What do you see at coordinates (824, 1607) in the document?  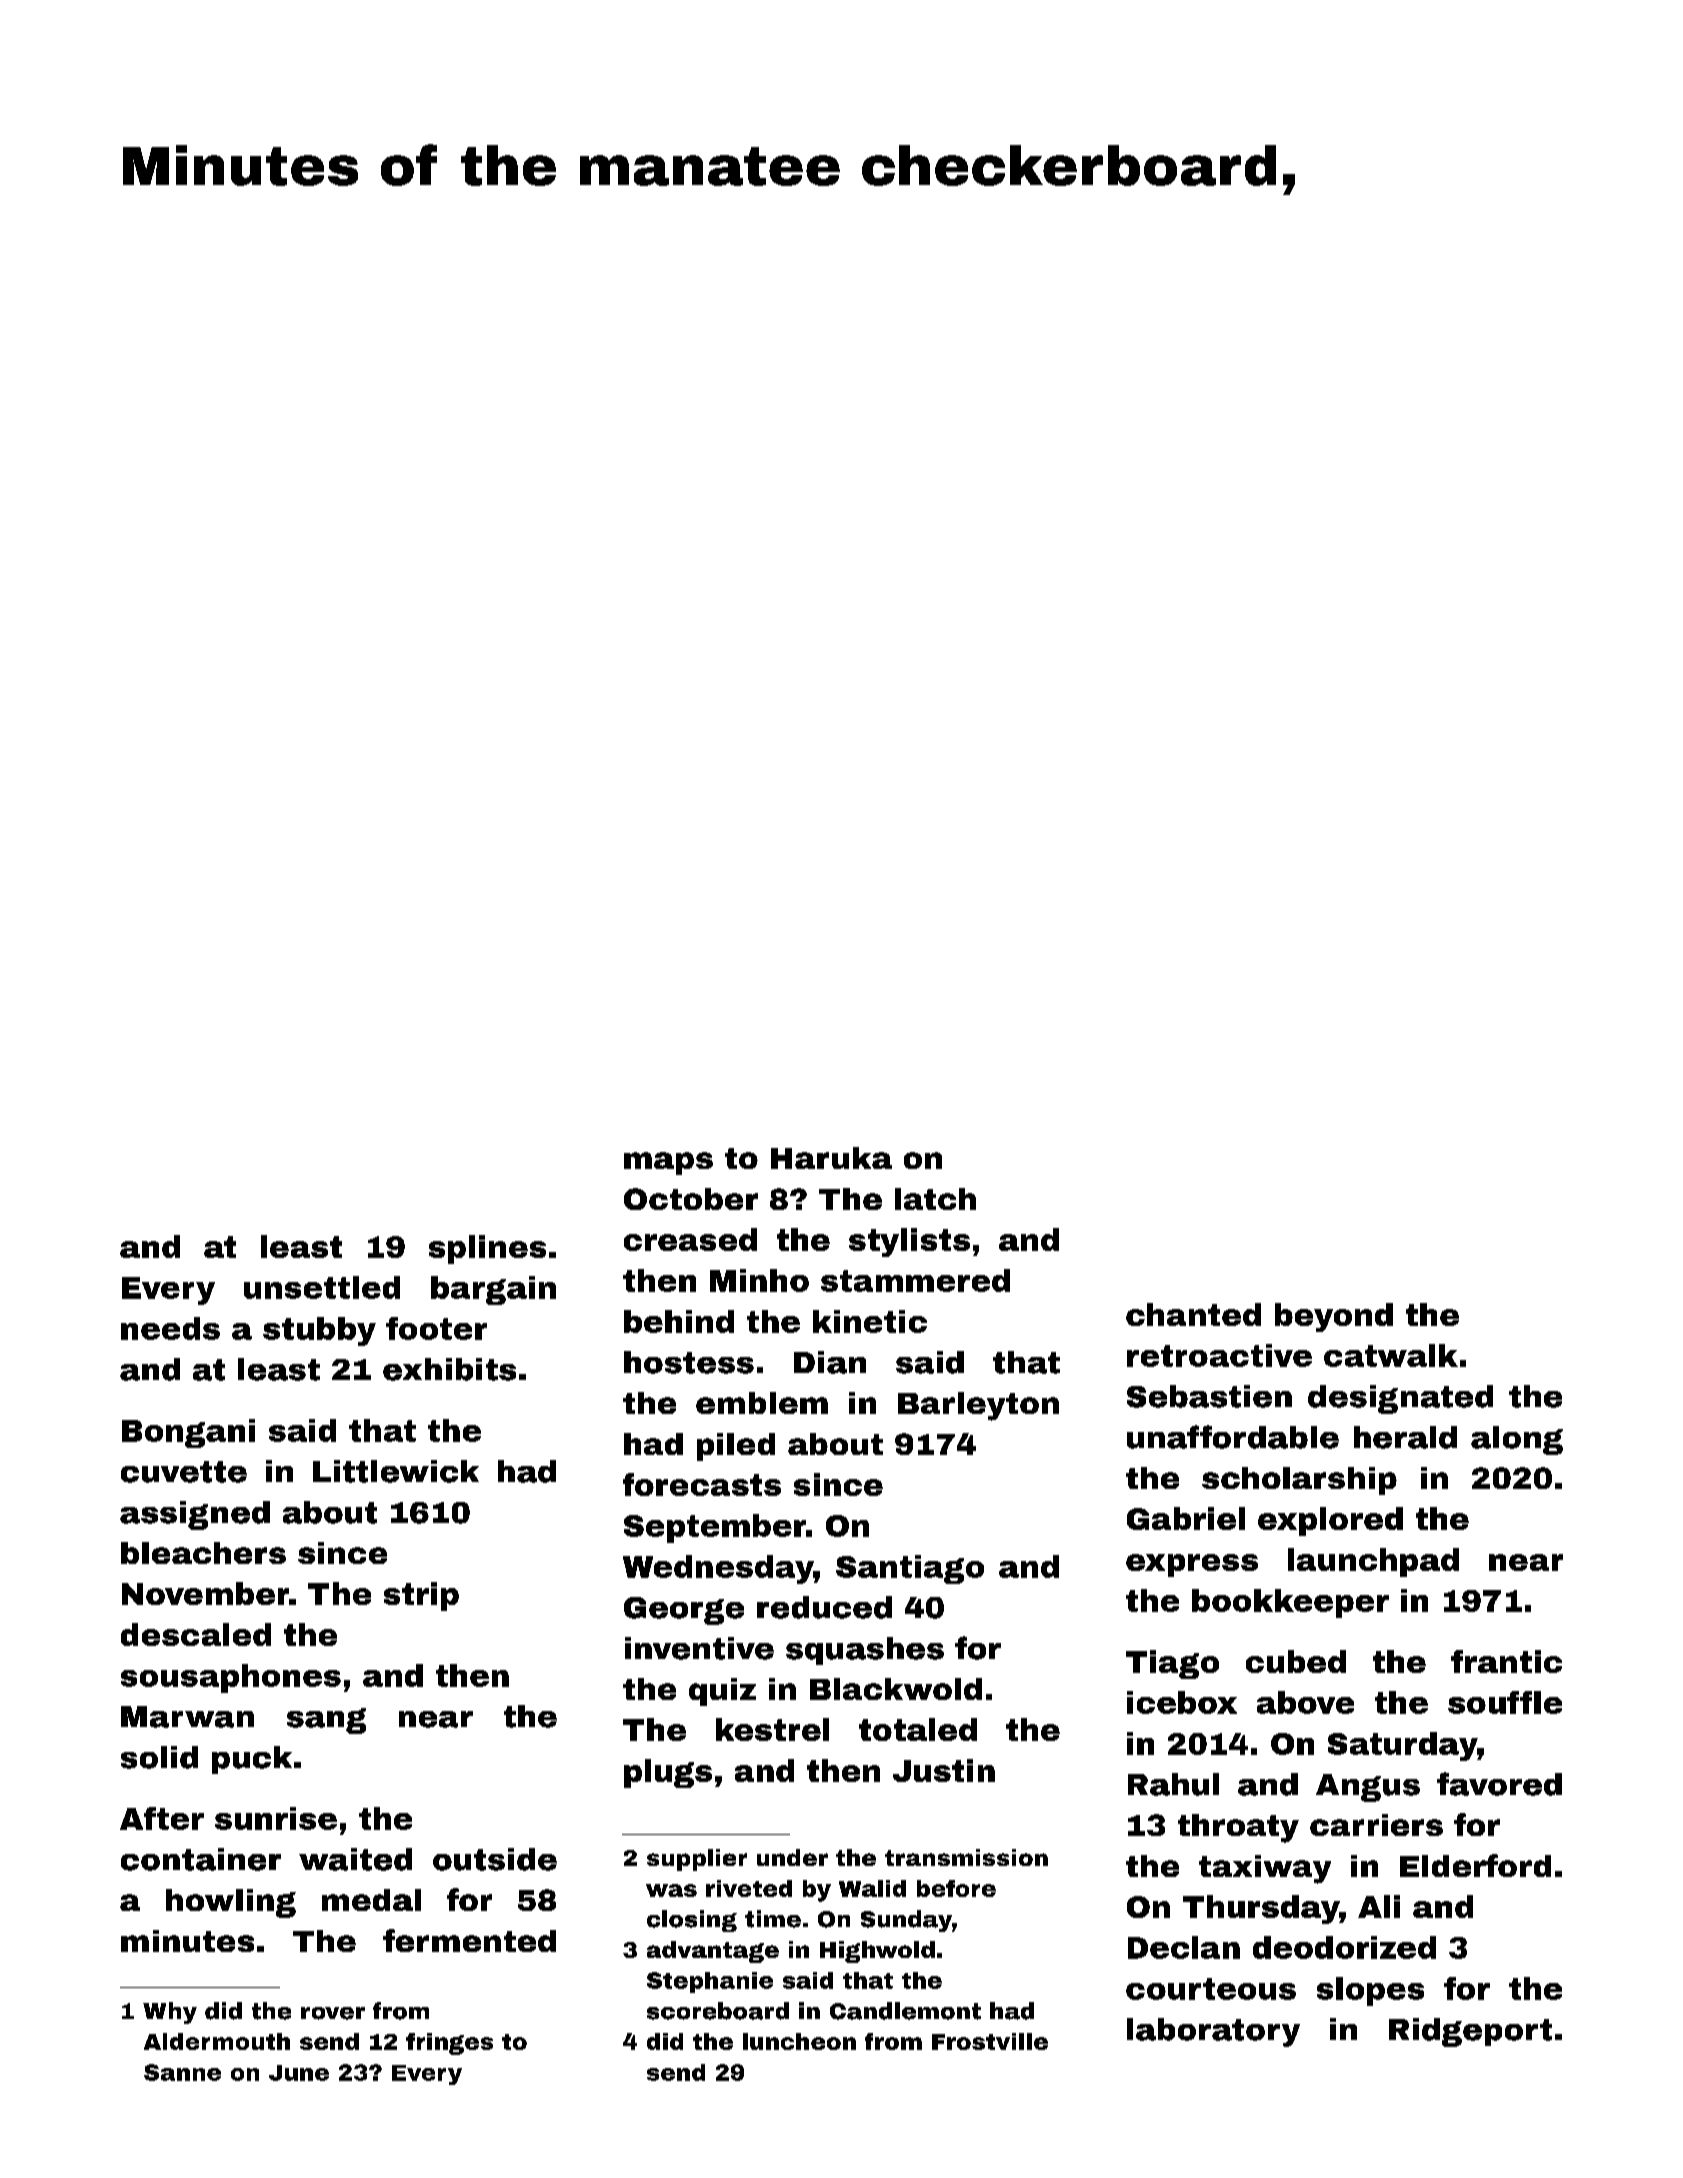 I see `reduced` at bounding box center [824, 1607].
